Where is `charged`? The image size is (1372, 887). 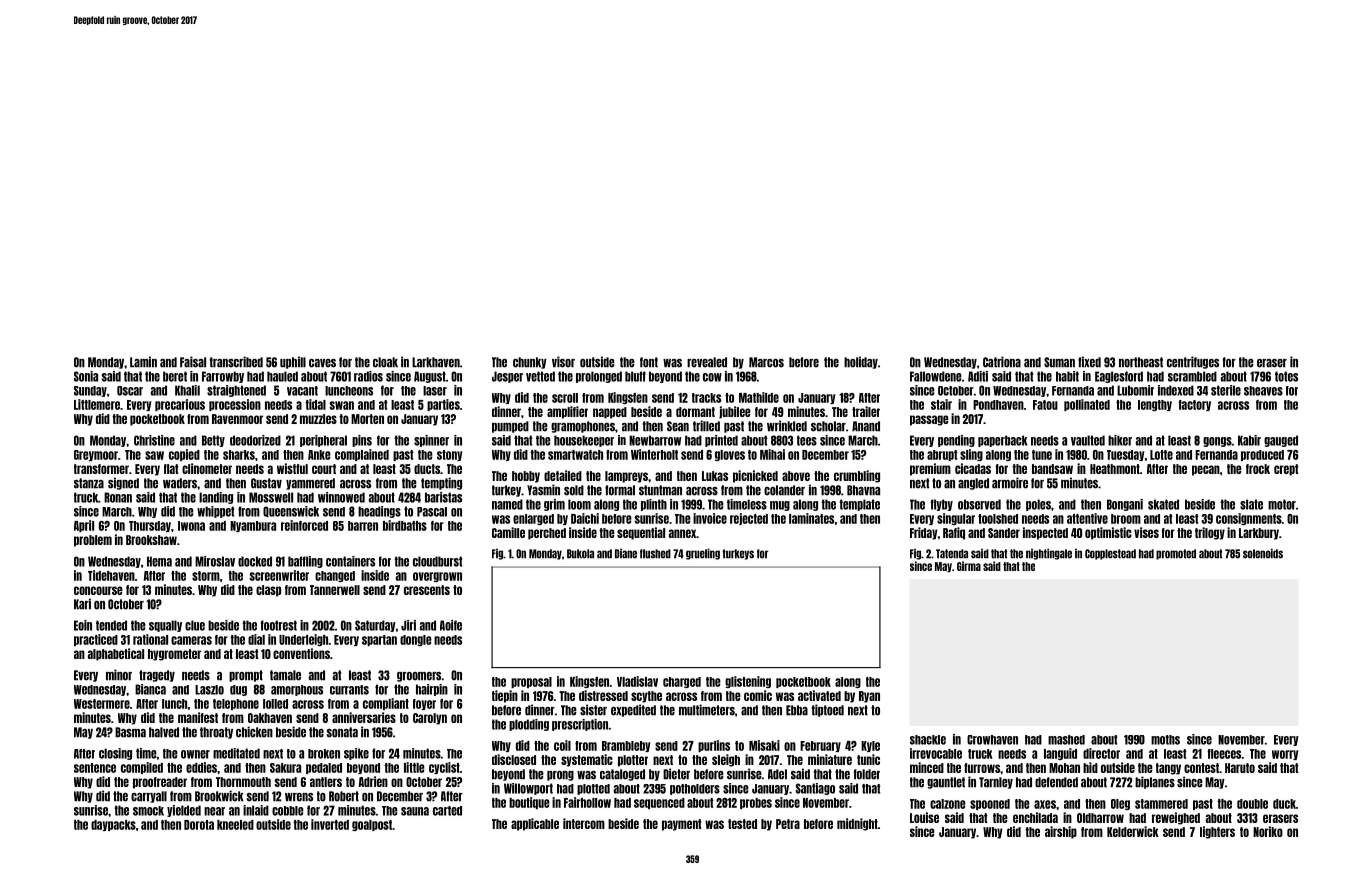 charged is located at coordinates (682, 682).
